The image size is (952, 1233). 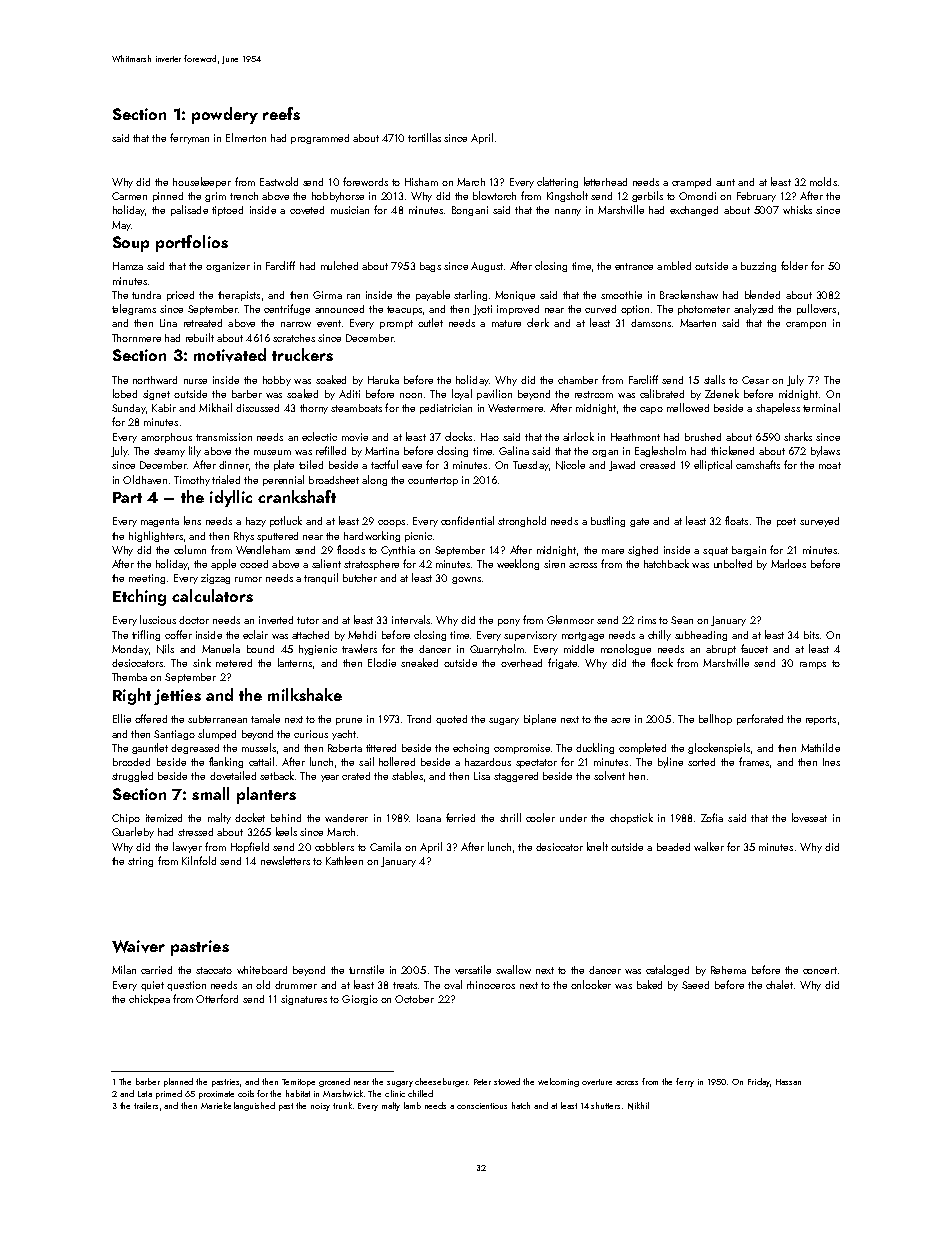 What do you see at coordinates (190, 549) in the document?
I see `column` at bounding box center [190, 549].
